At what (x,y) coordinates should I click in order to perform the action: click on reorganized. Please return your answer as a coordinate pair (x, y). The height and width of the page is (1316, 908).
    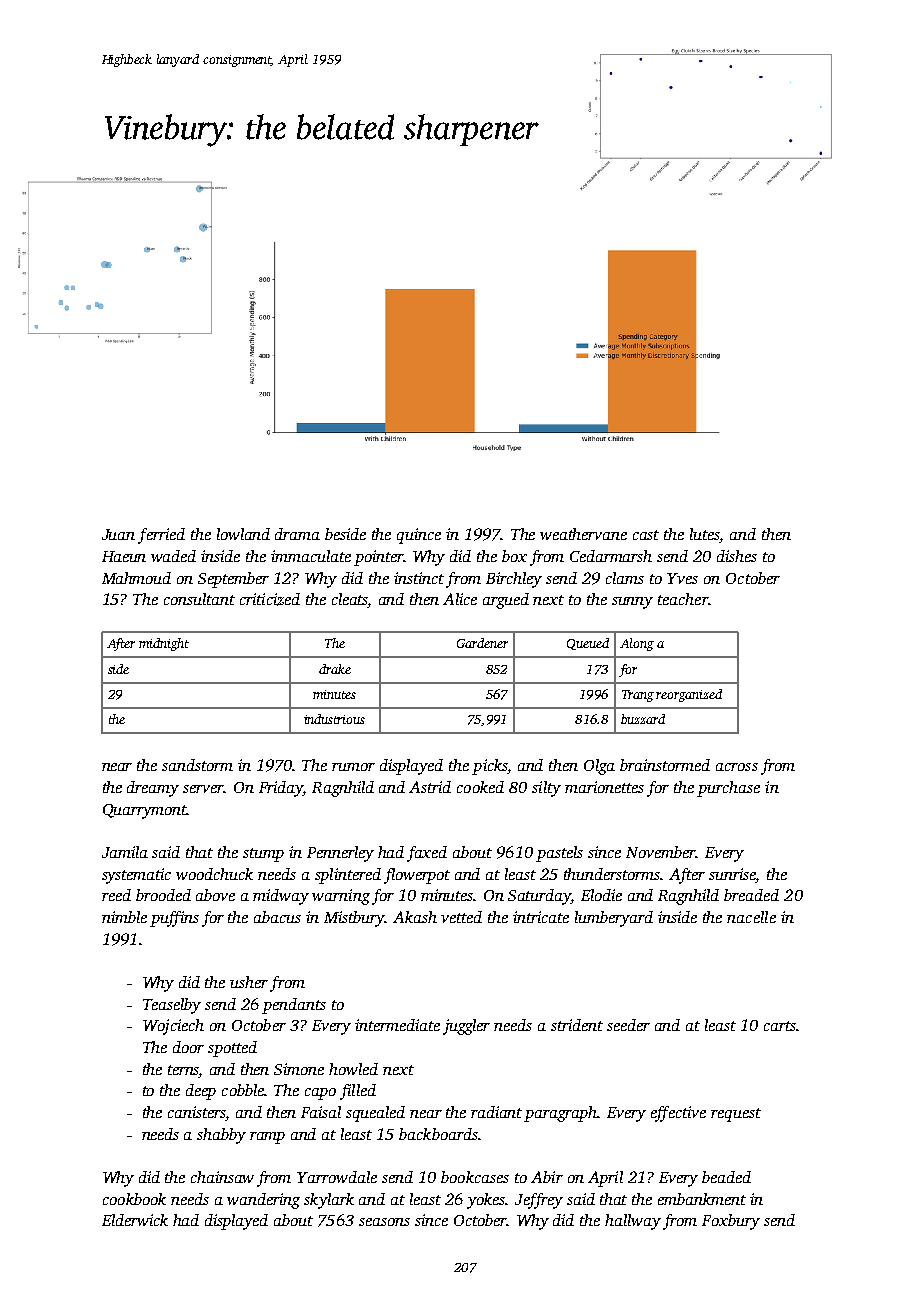
    Looking at the image, I should click on (689, 695).
